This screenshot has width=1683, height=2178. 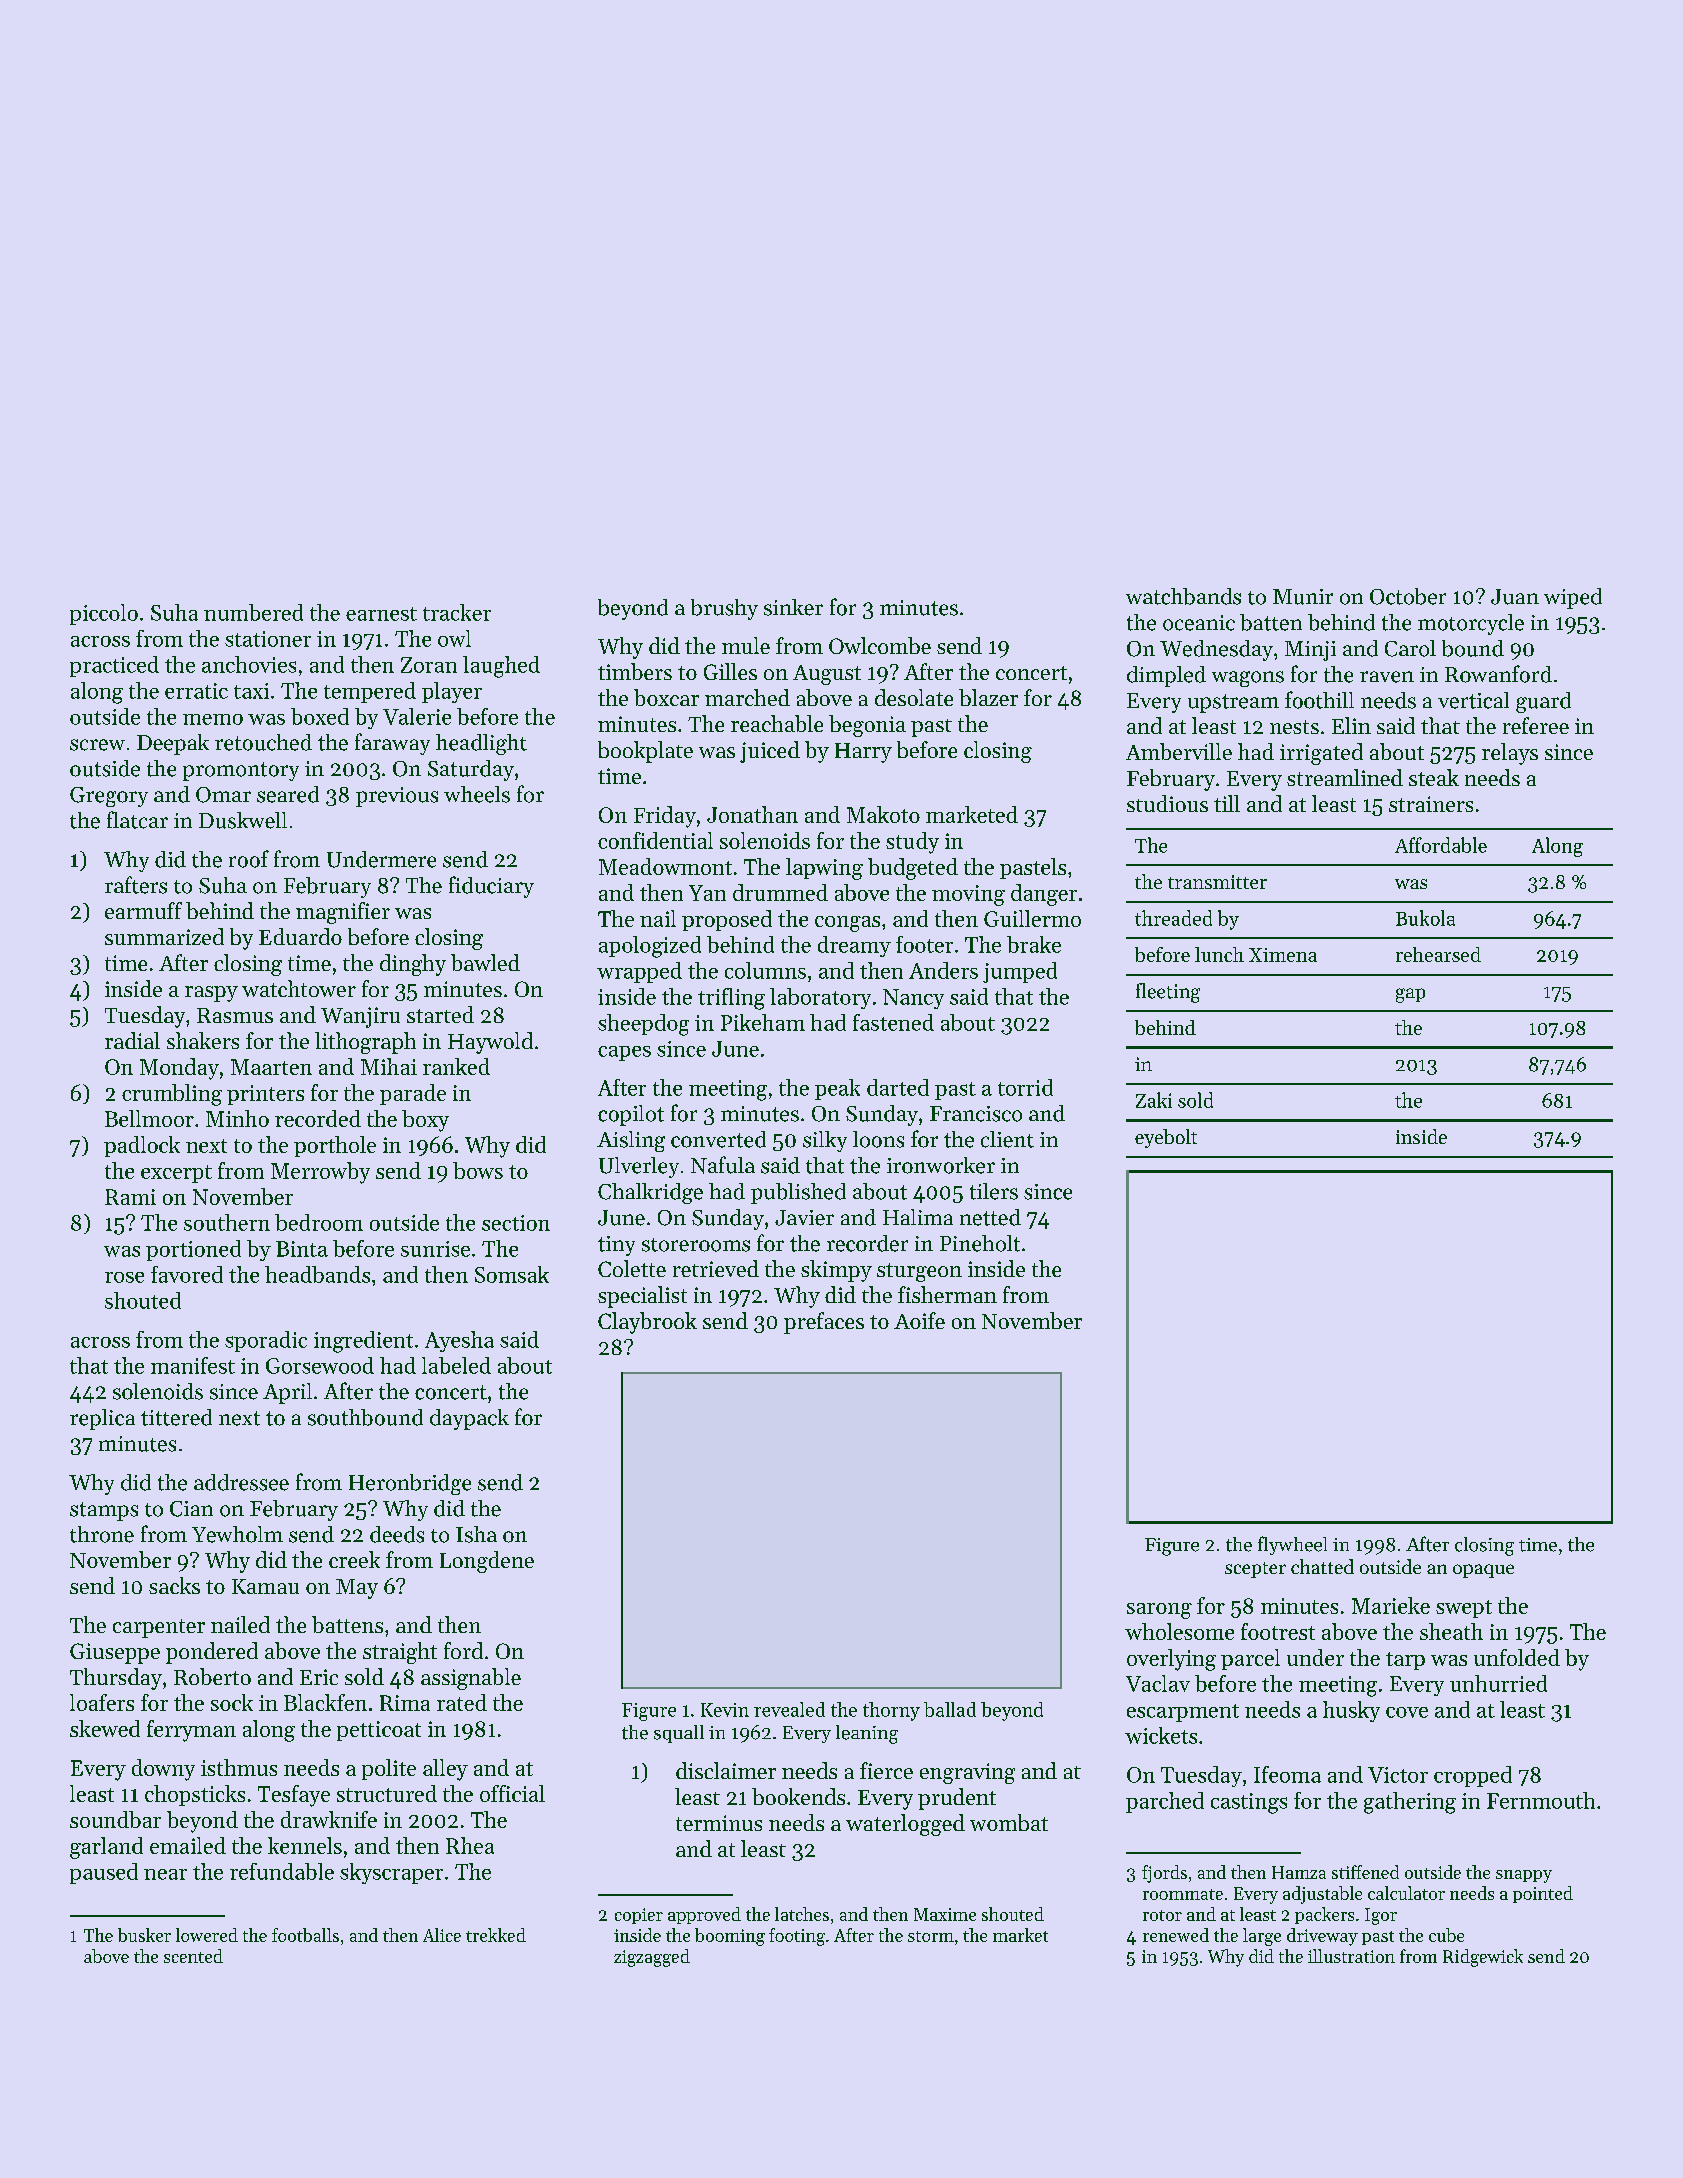 What do you see at coordinates (1007, 1139) in the screenshot?
I see `client` at bounding box center [1007, 1139].
